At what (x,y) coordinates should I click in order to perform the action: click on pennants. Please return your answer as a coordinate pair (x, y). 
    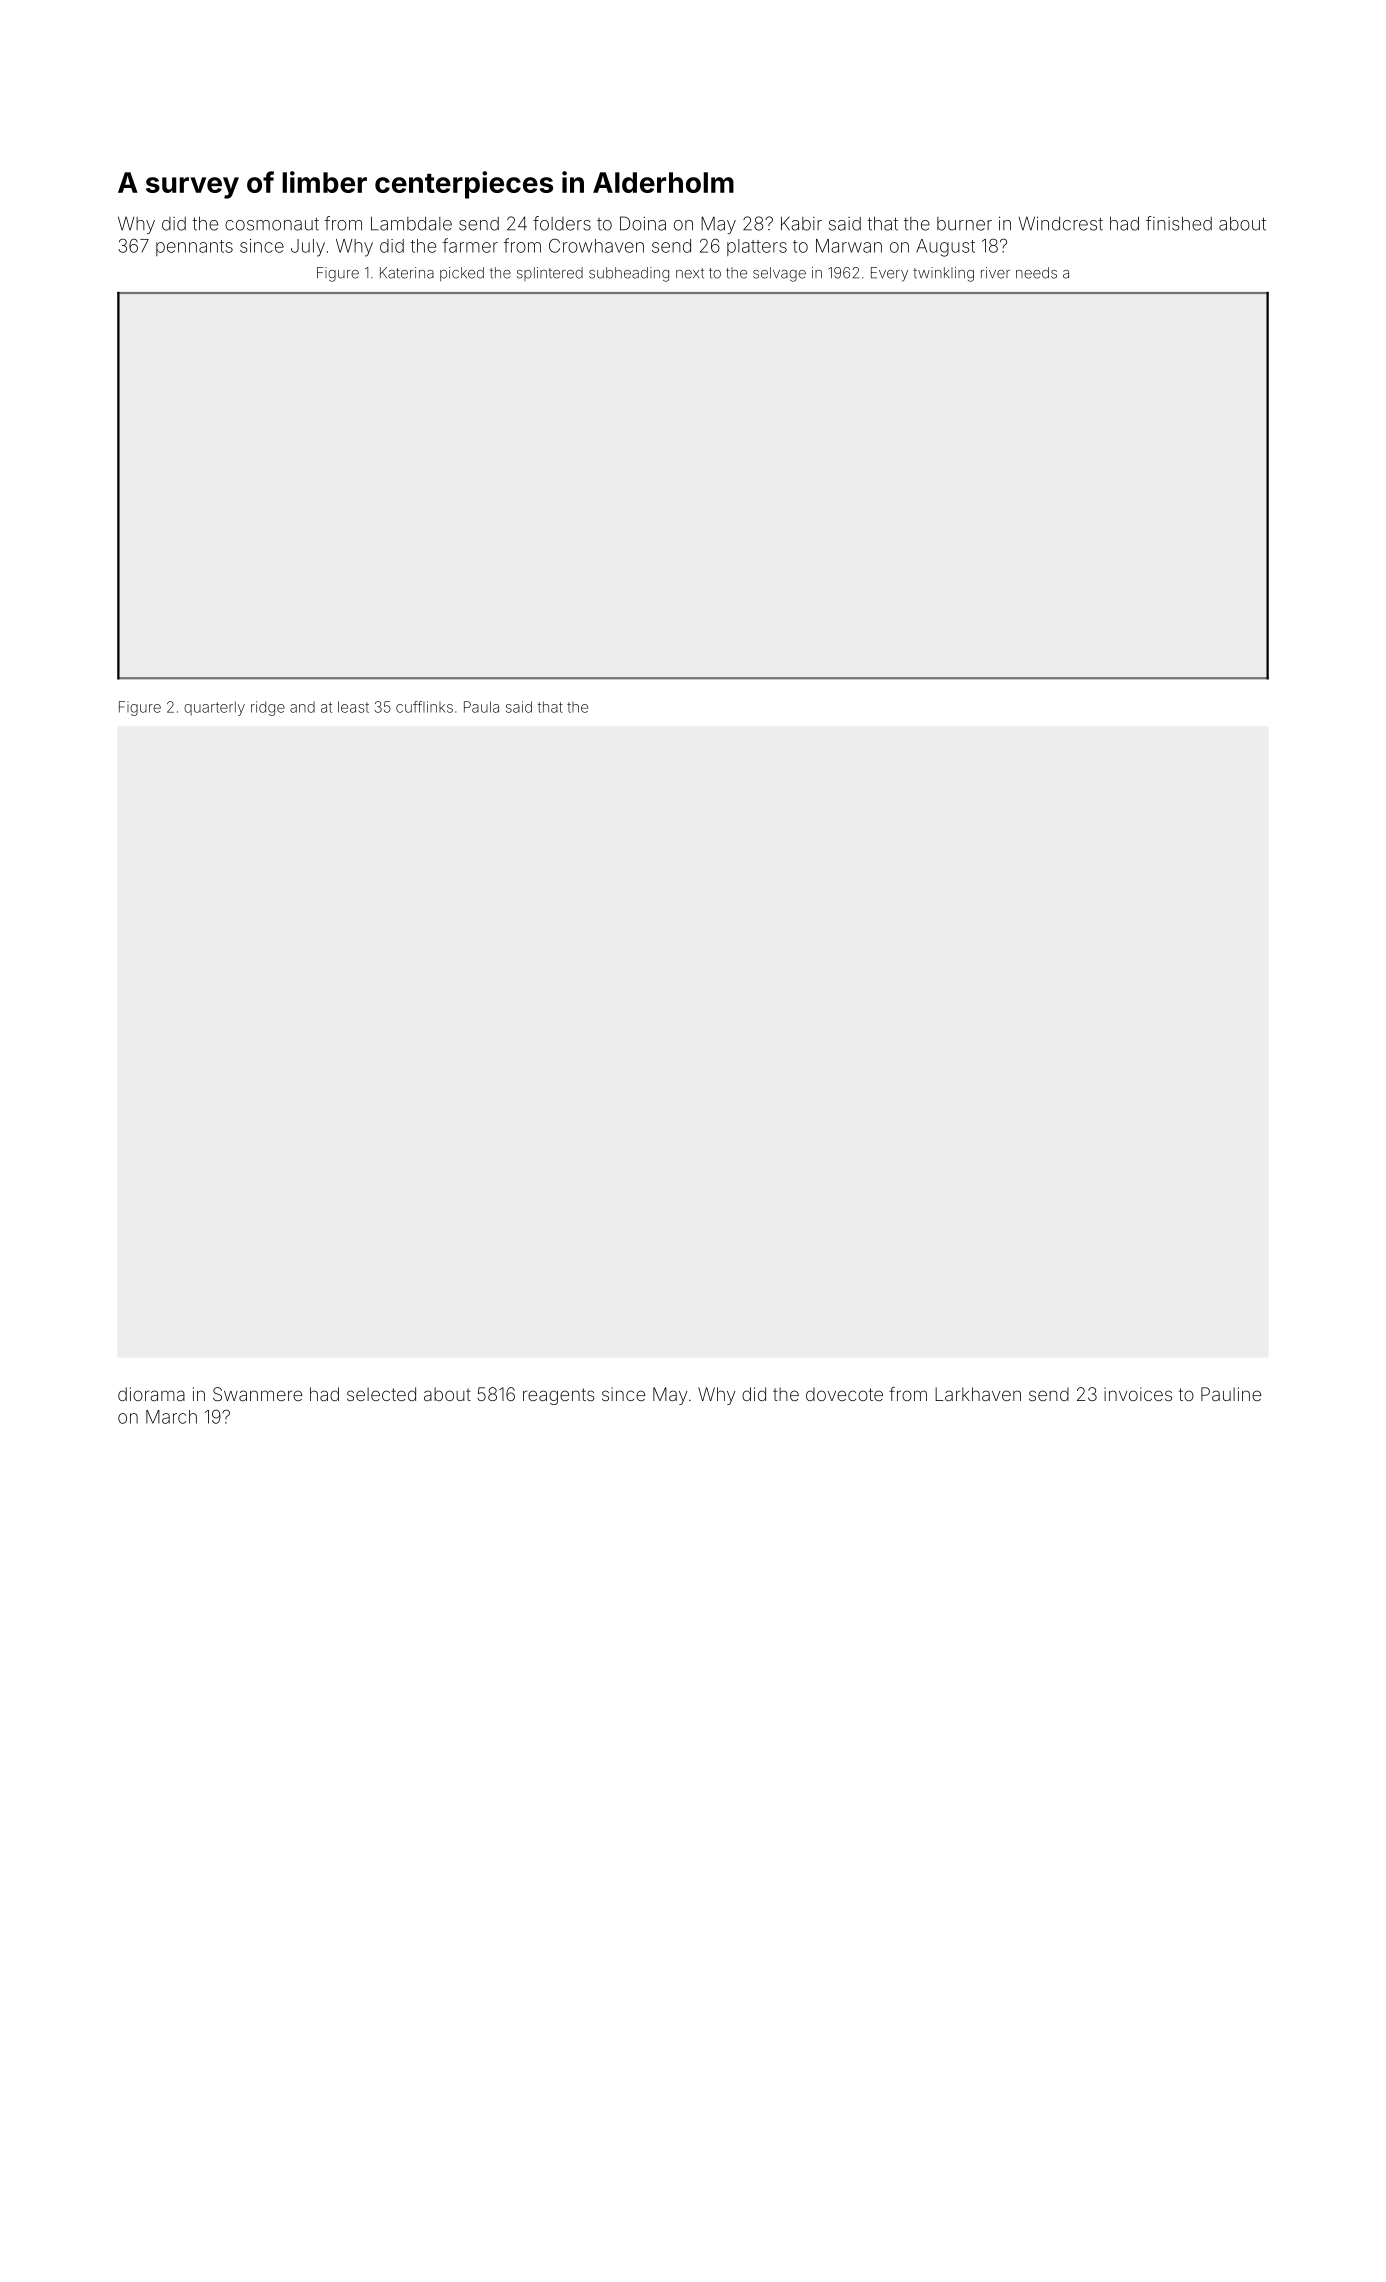
    Looking at the image, I should click on (194, 248).
